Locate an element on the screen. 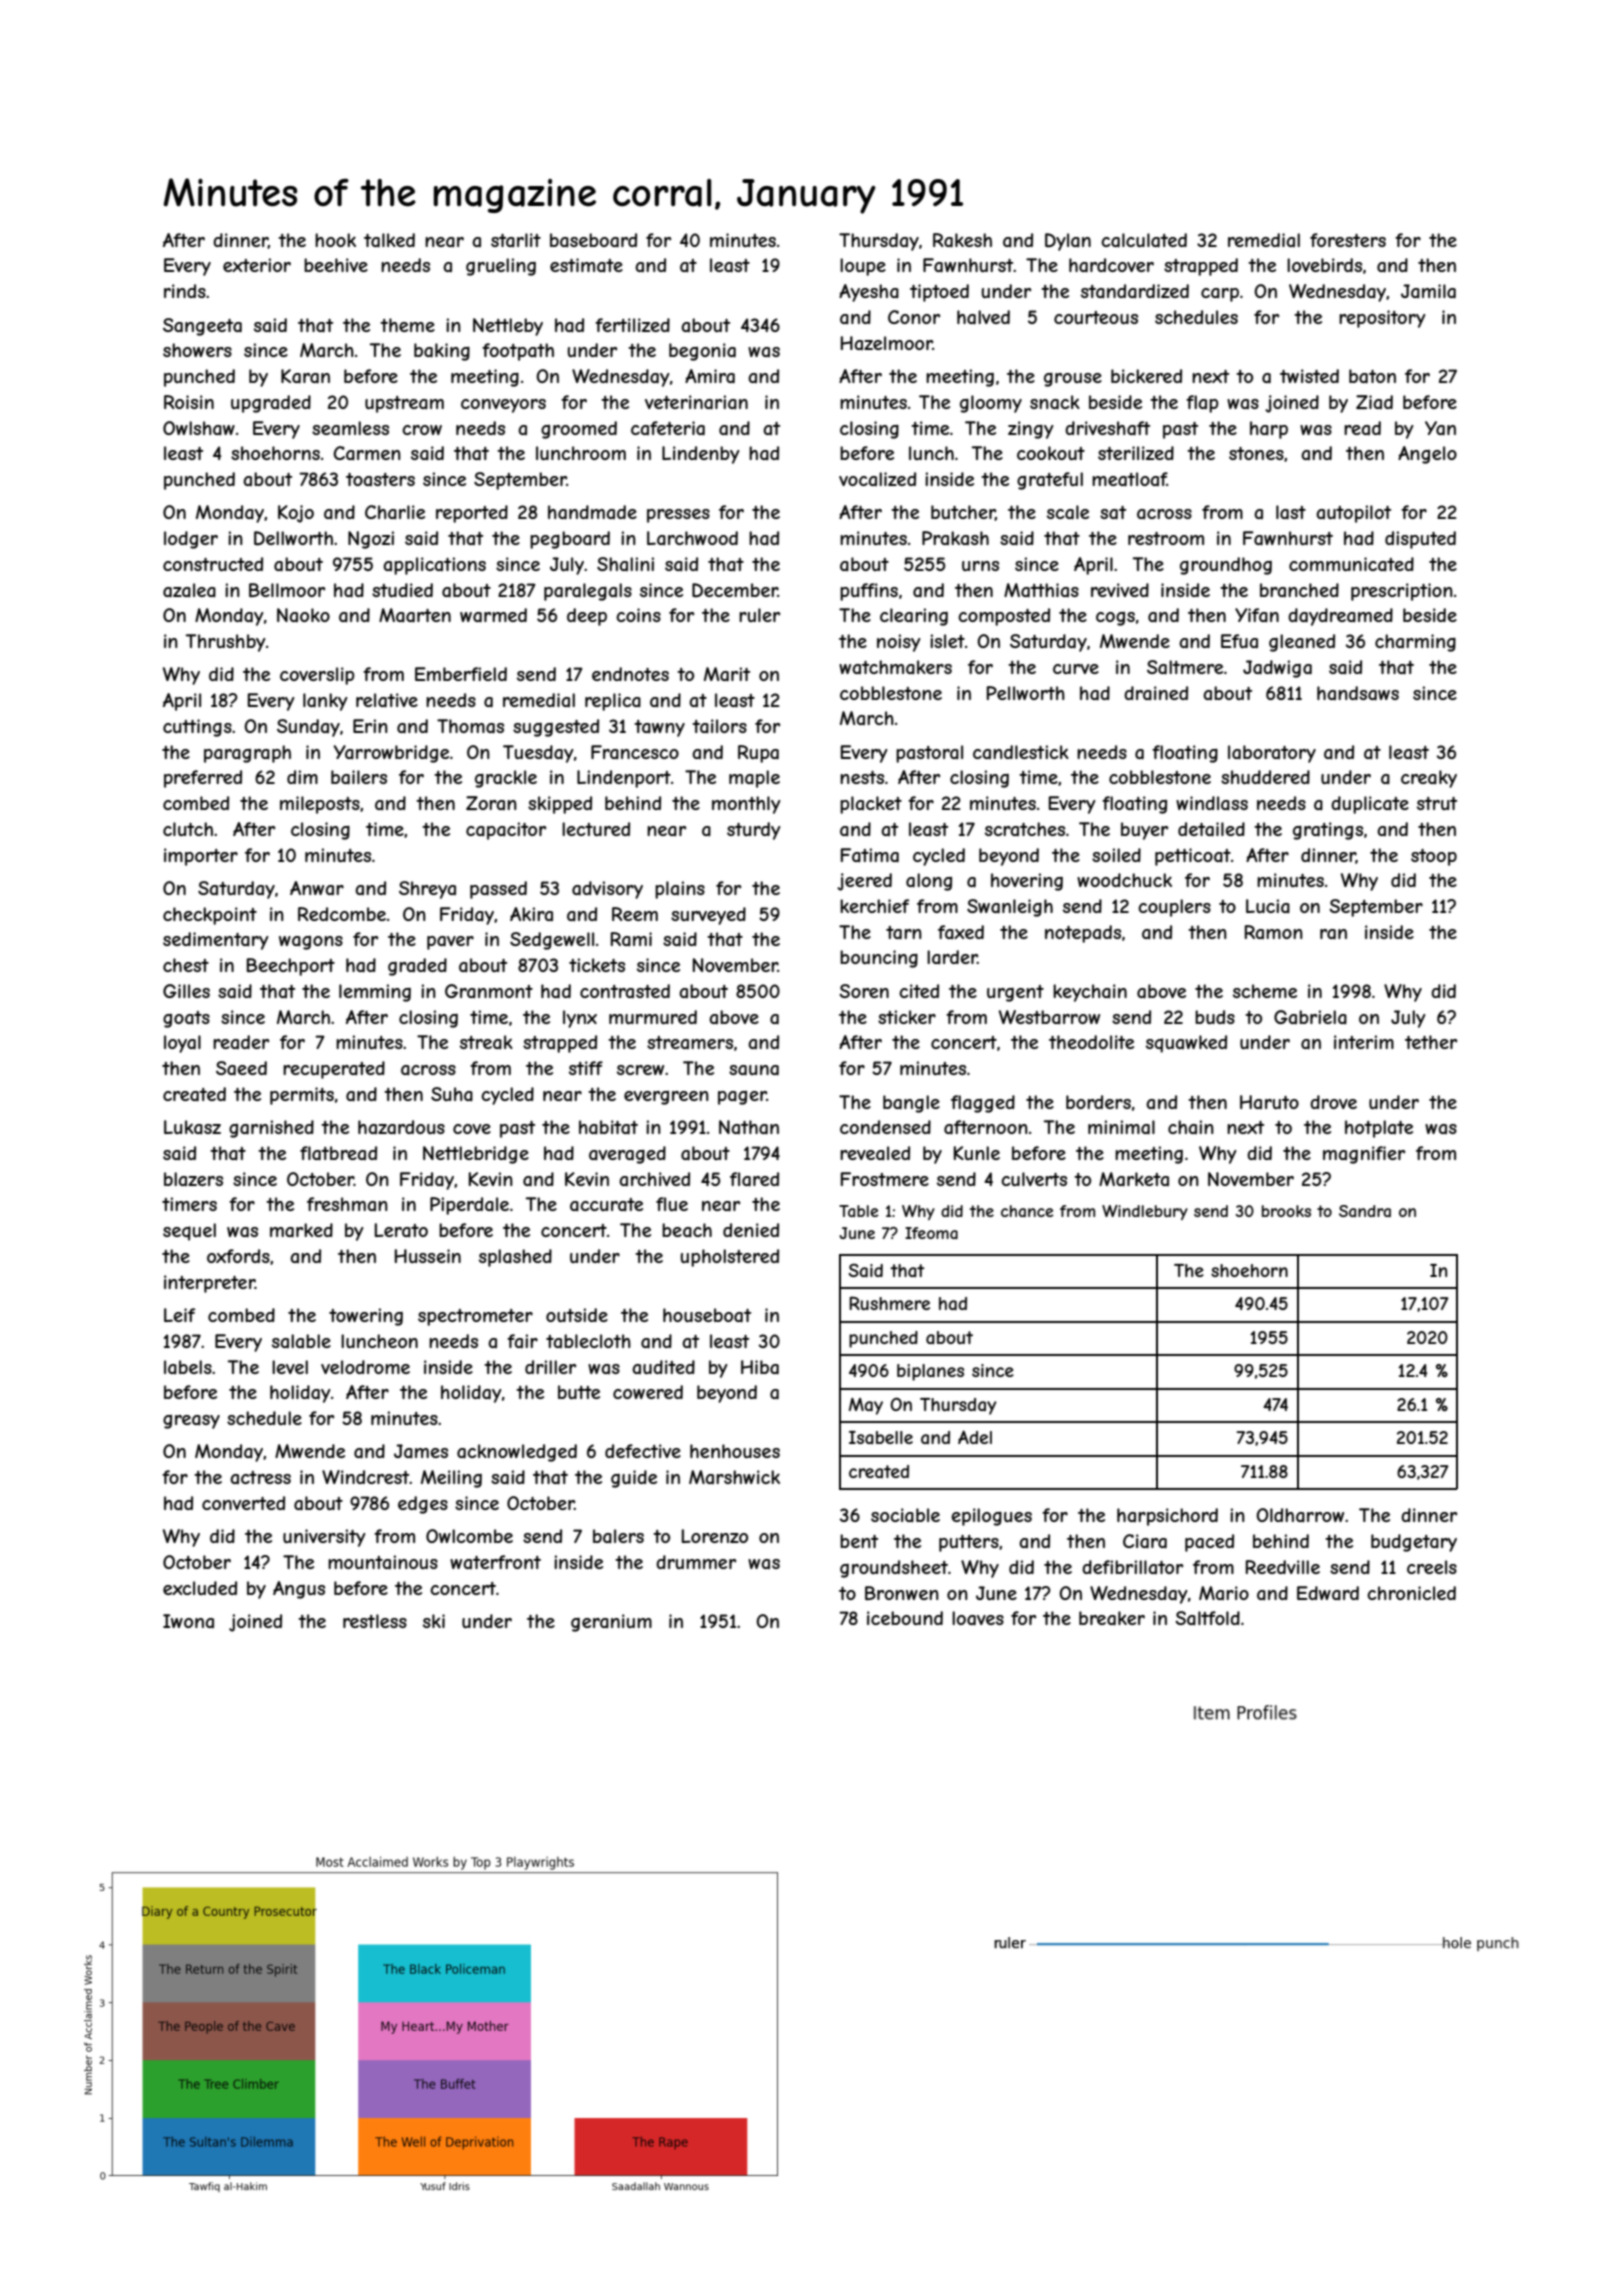  Soren is located at coordinates (864, 991).
